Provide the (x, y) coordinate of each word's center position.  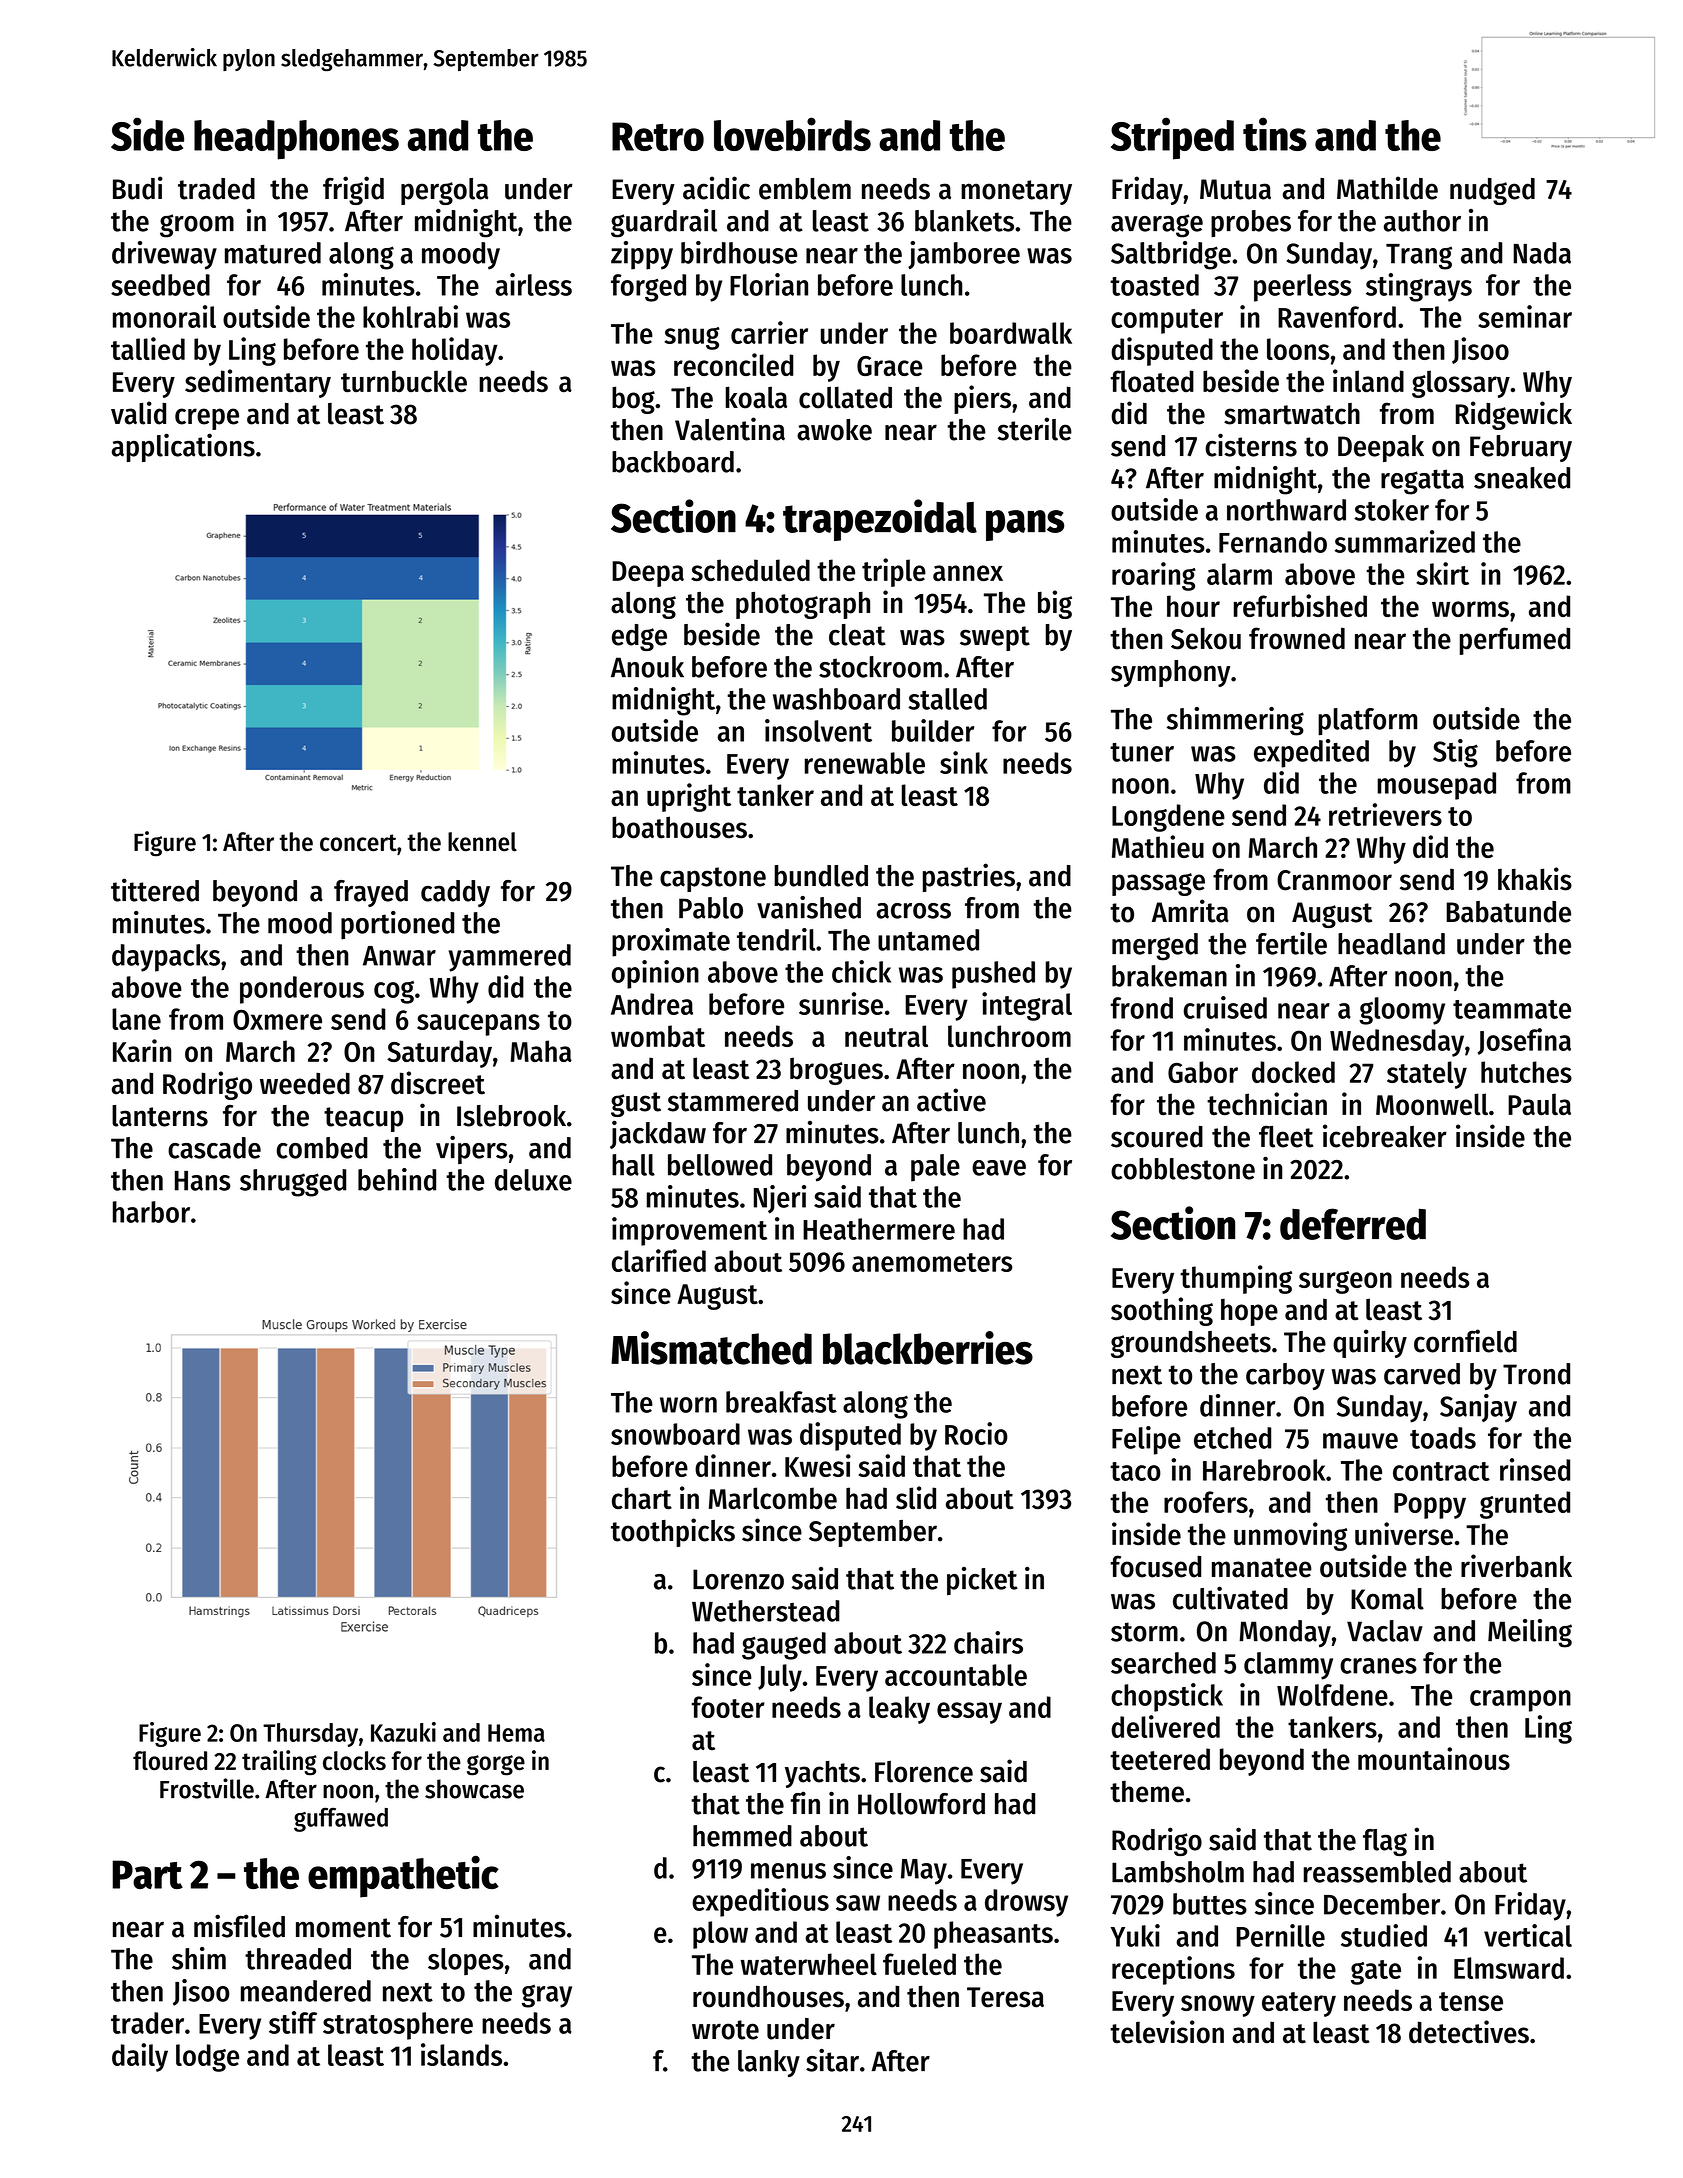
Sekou (1206, 638)
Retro (658, 136)
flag (1385, 1842)
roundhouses (768, 1996)
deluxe (533, 1180)
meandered (306, 1991)
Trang (1419, 257)
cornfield (1465, 1341)
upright (689, 797)
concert (358, 843)
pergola (445, 191)
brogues (836, 1071)
